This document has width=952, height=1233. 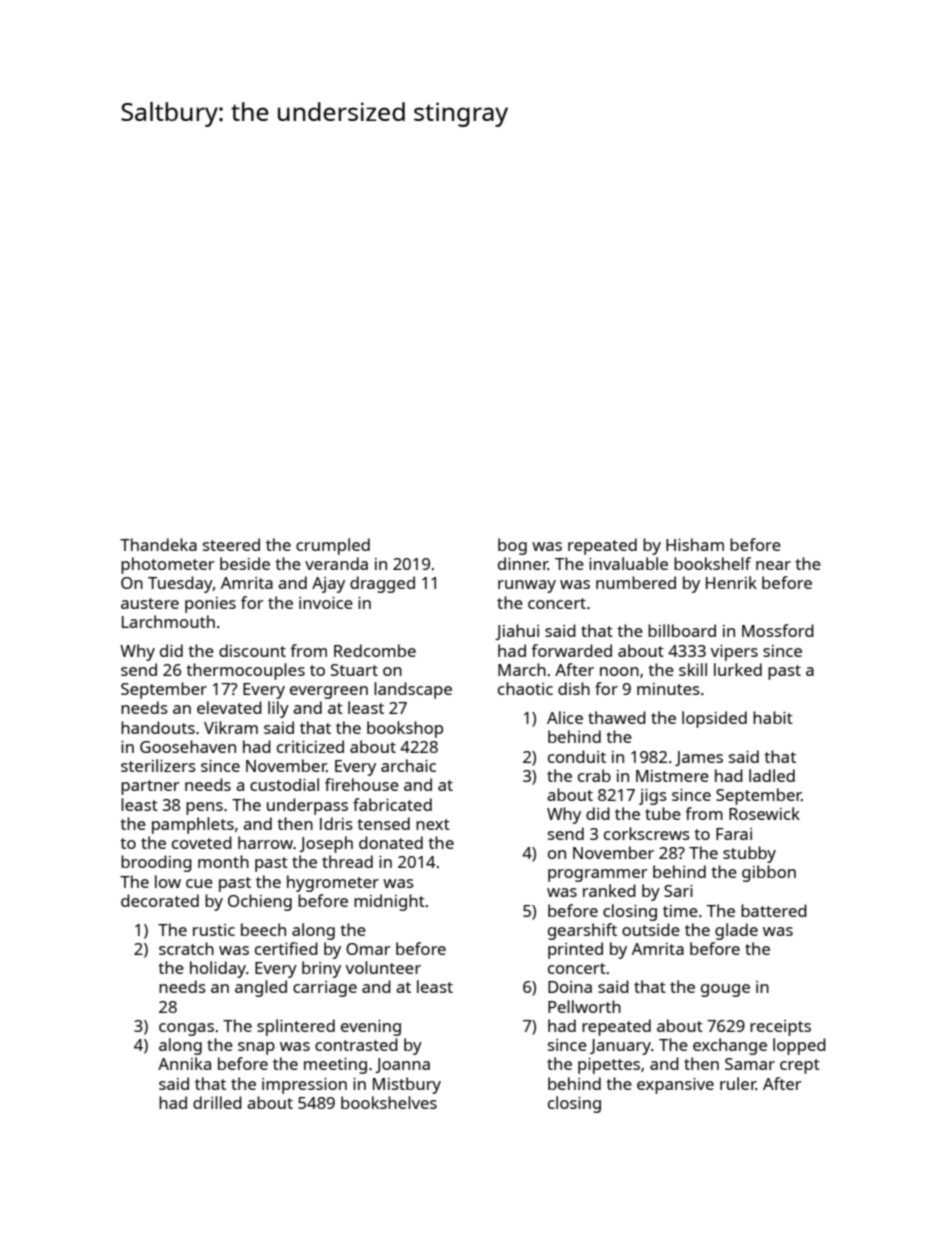 What do you see at coordinates (575, 950) in the document?
I see `printed` at bounding box center [575, 950].
